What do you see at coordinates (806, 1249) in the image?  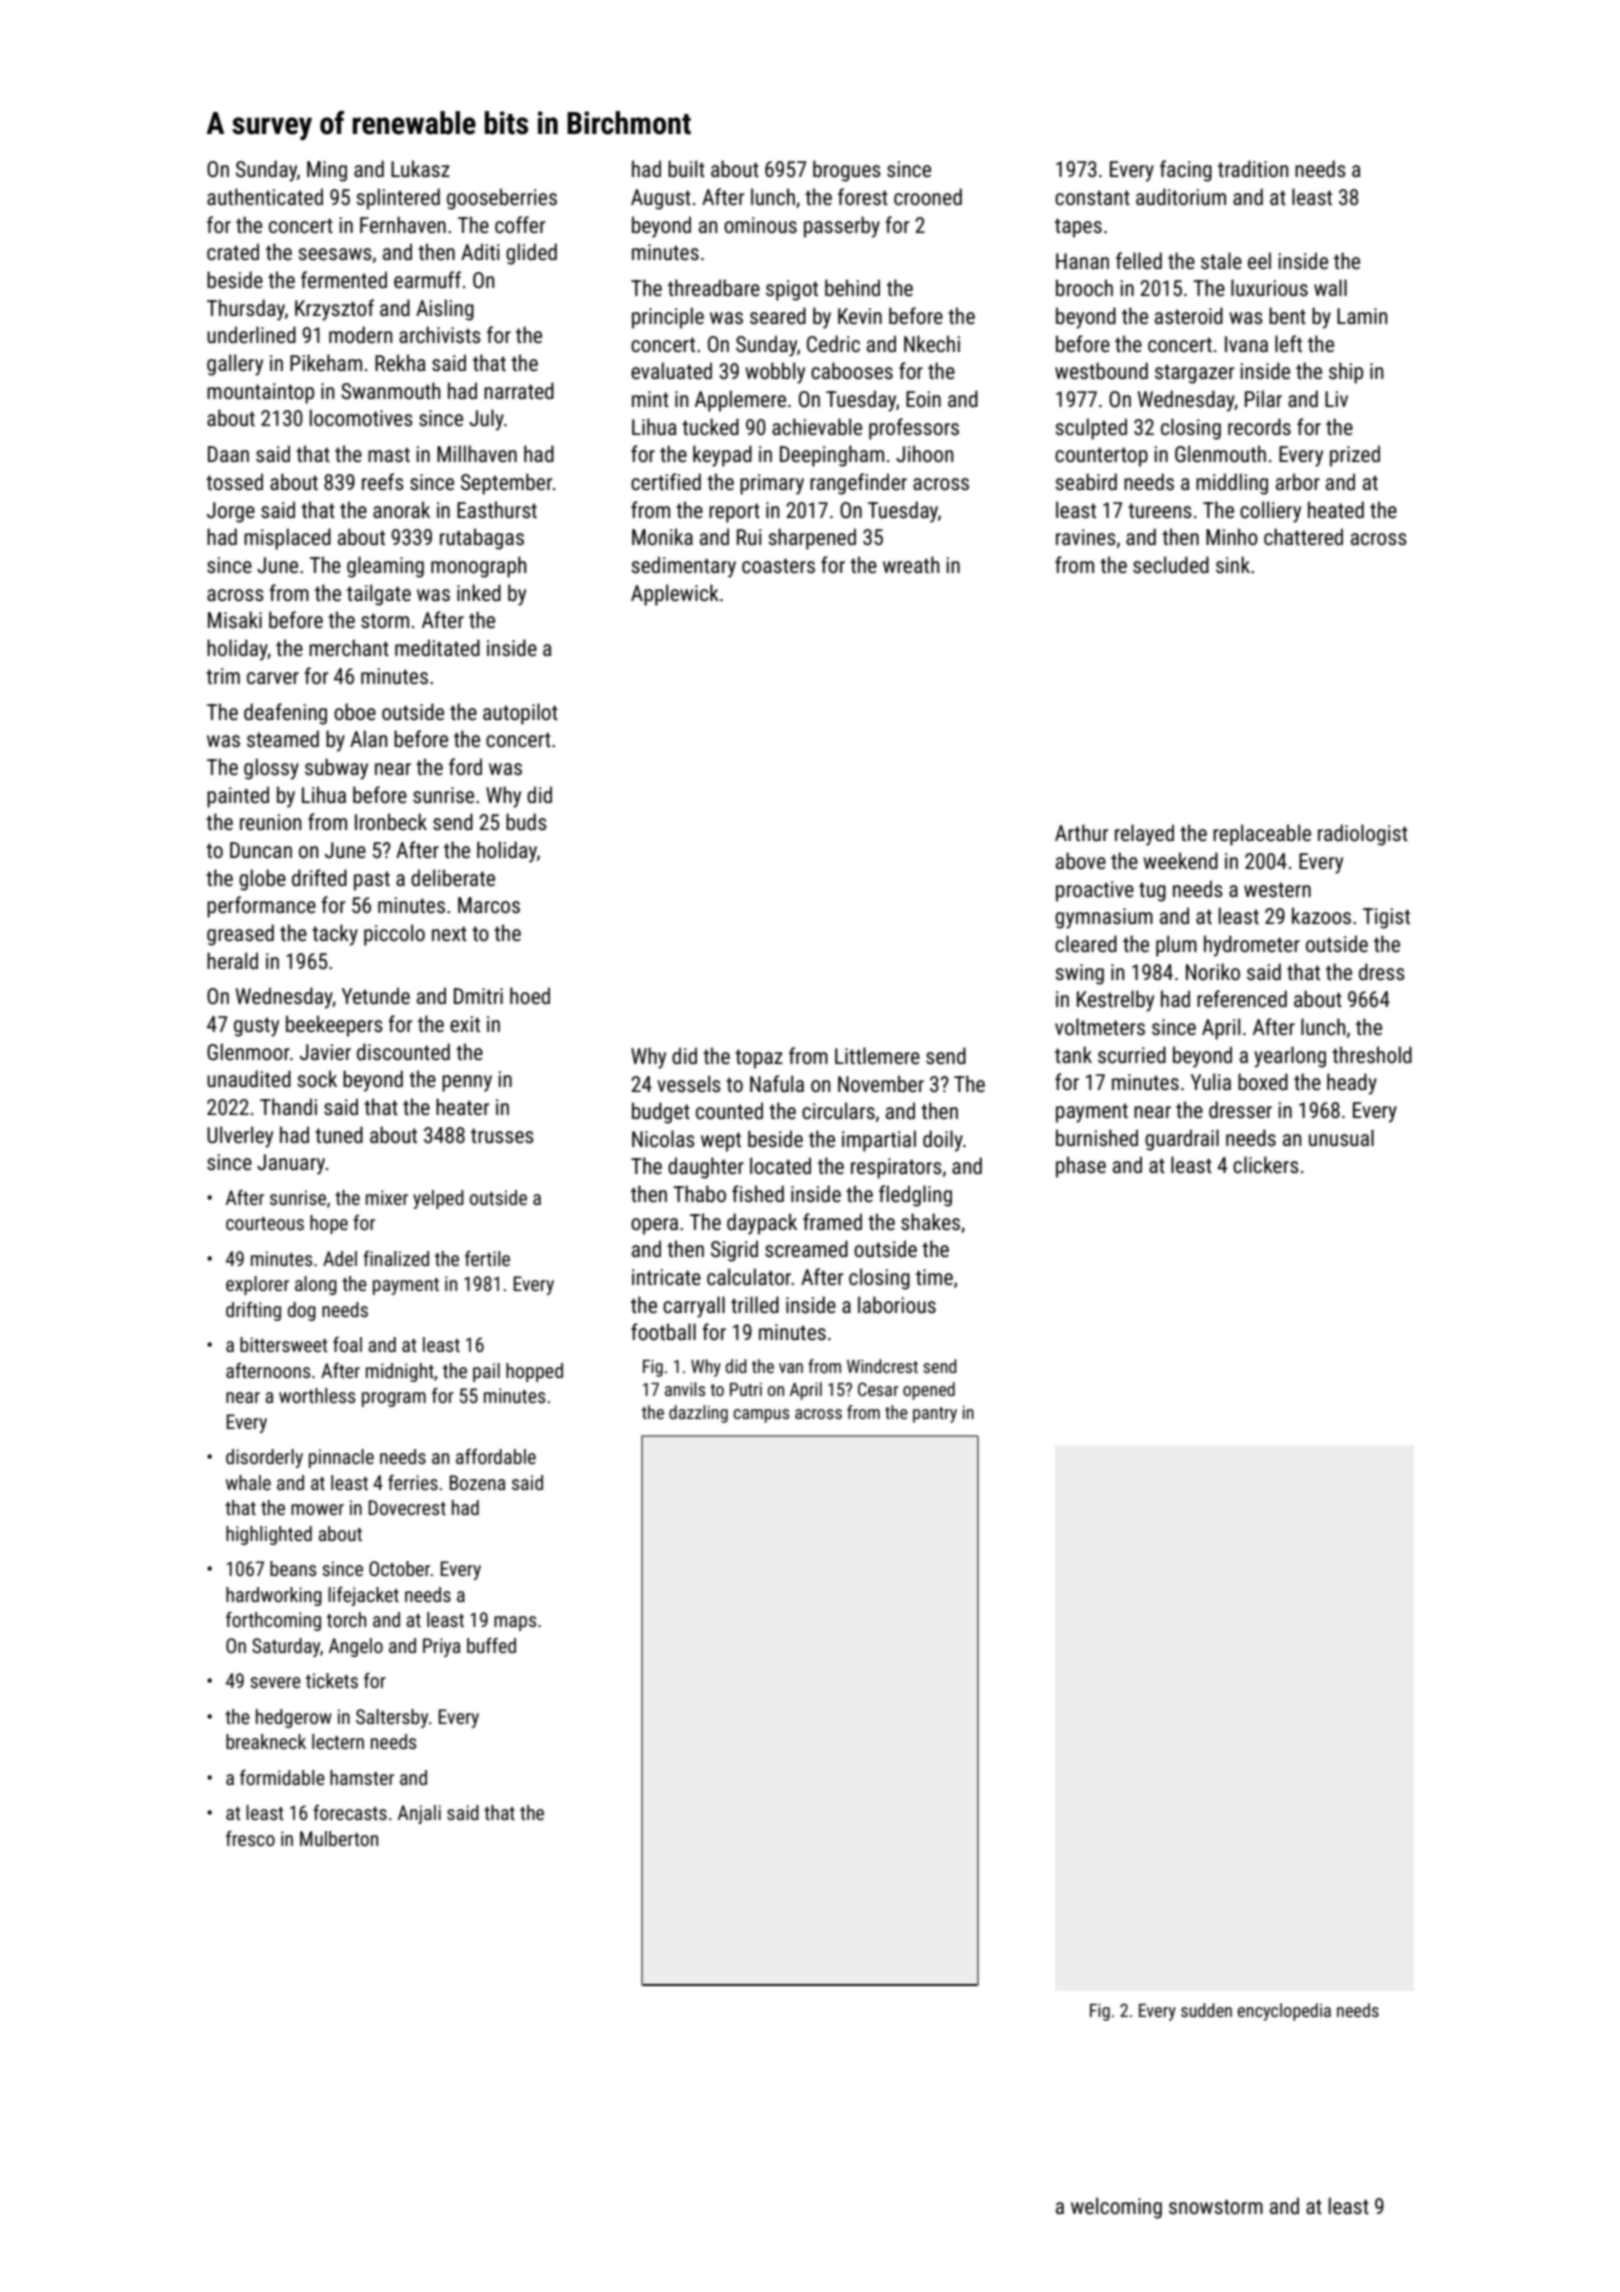 I see `screamed` at bounding box center [806, 1249].
